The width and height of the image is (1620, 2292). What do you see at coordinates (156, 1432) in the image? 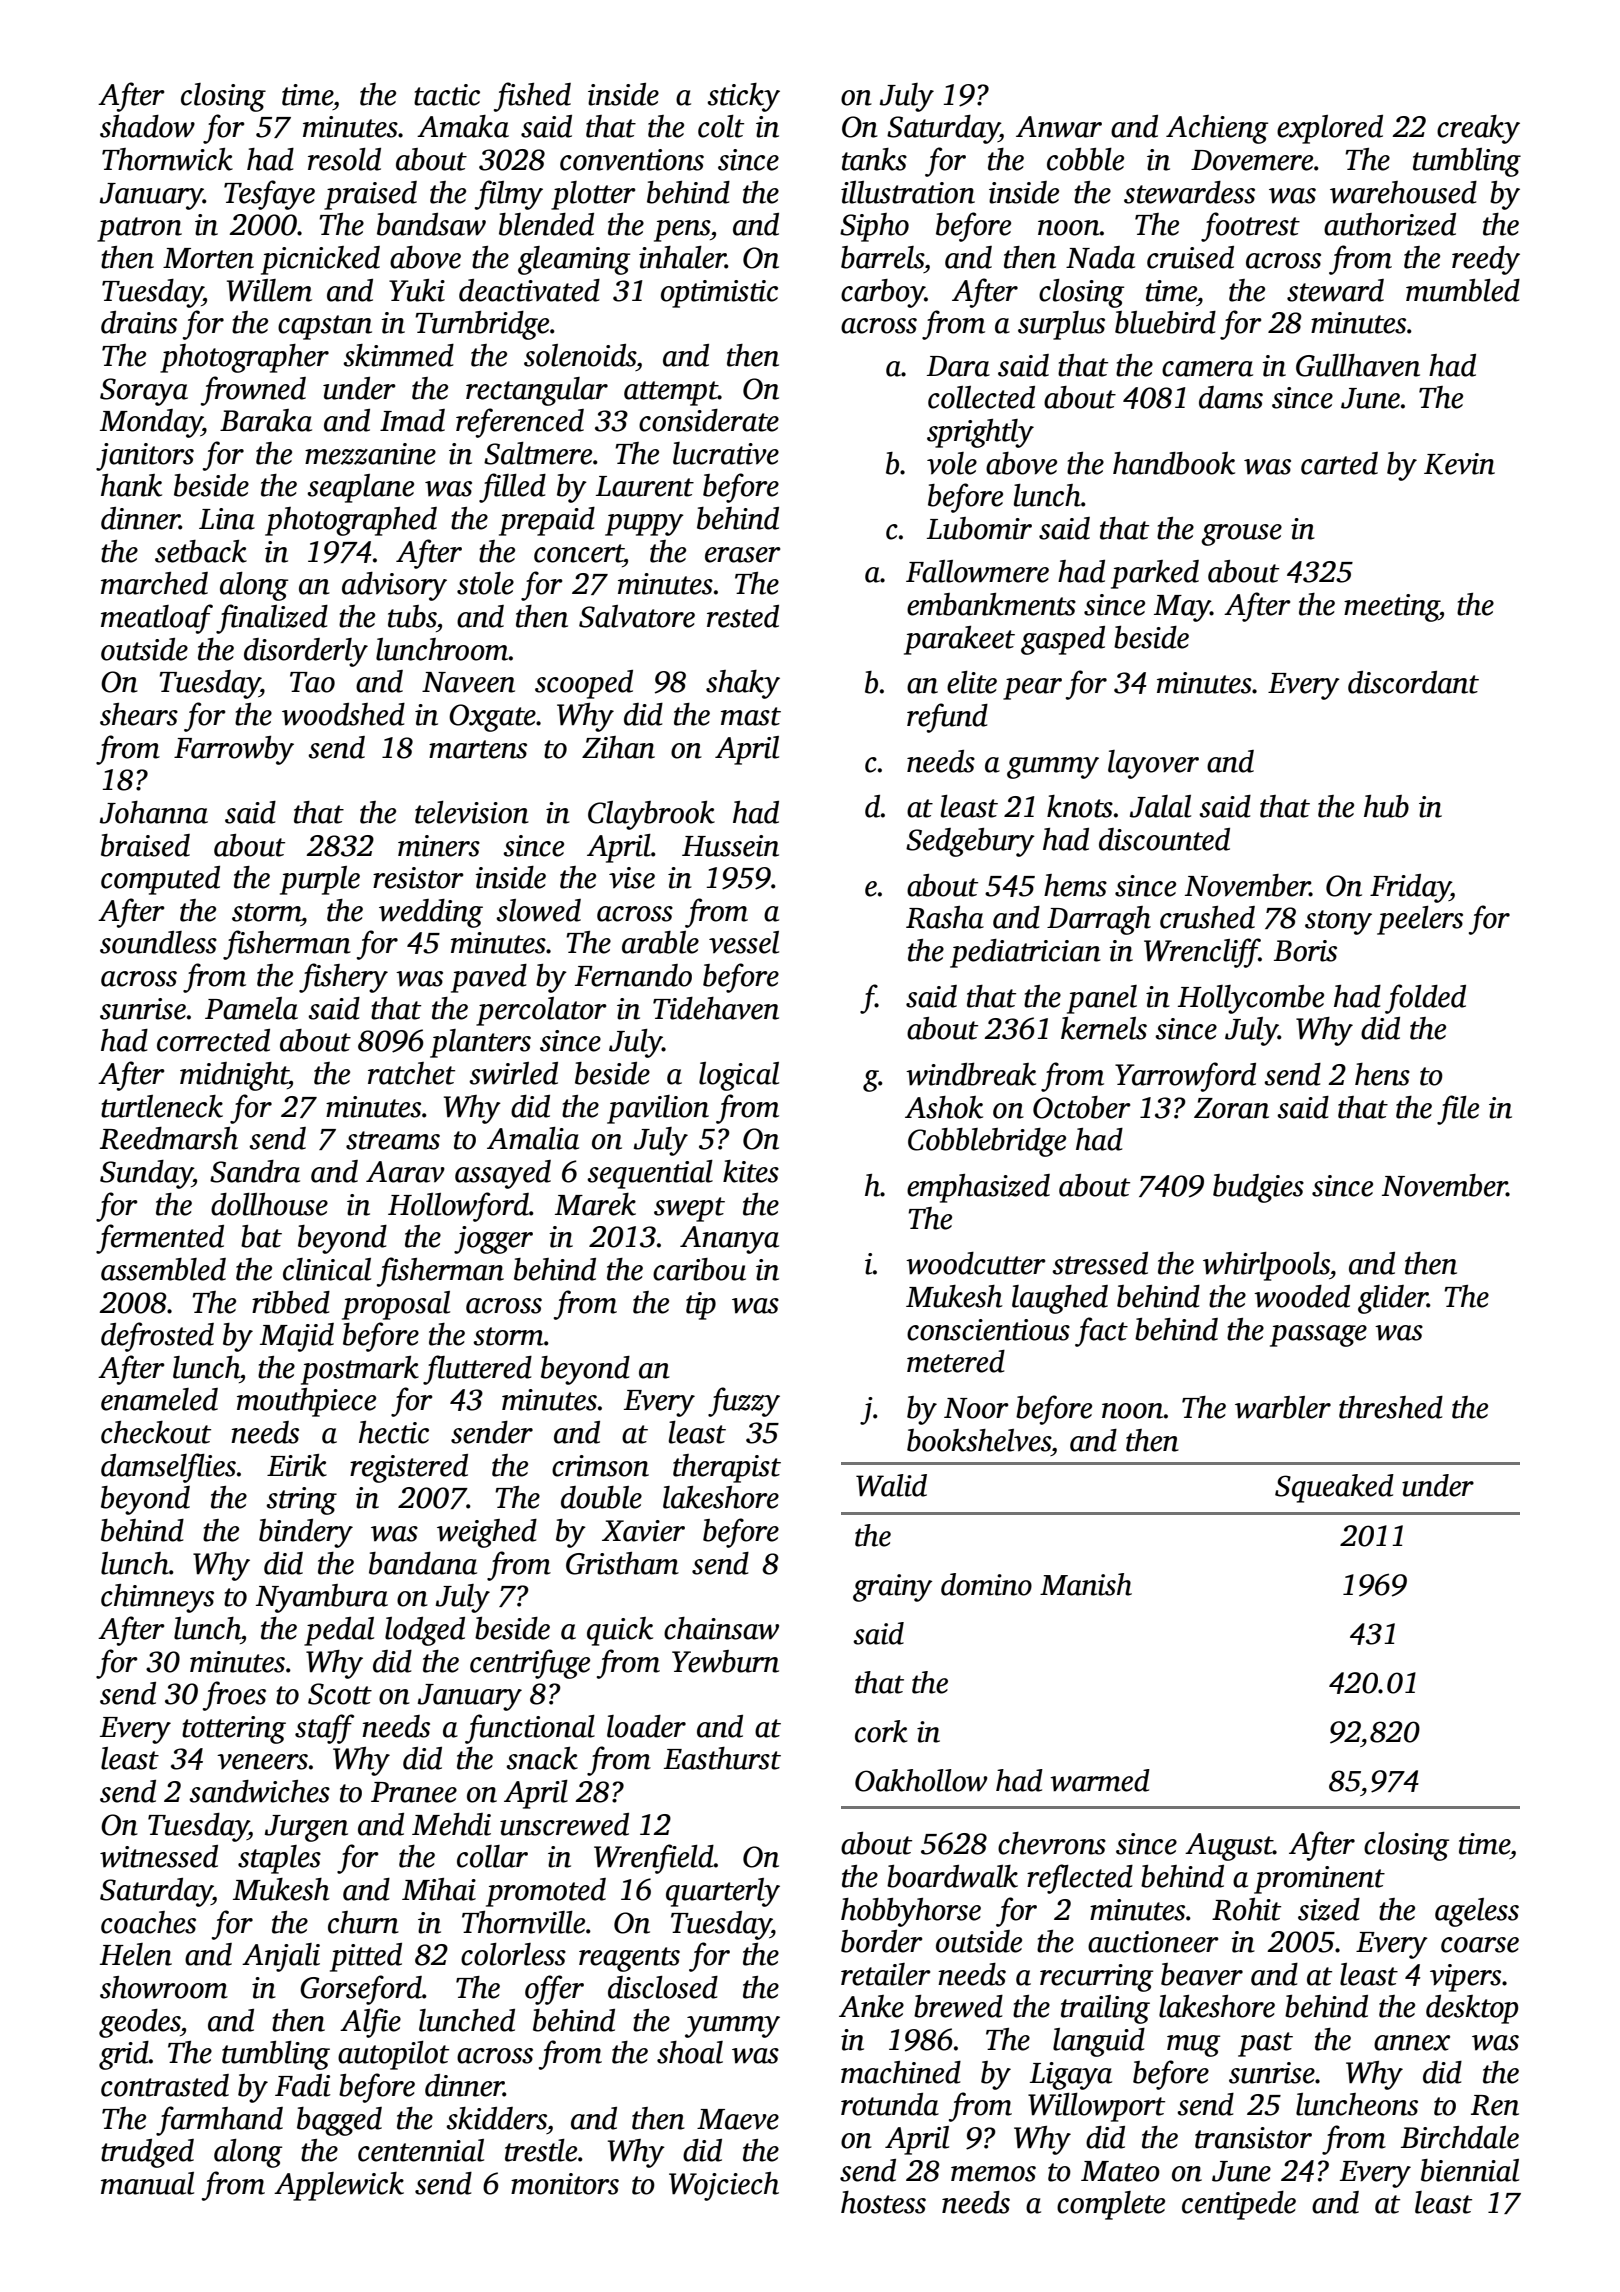
I see `checkout` at bounding box center [156, 1432].
